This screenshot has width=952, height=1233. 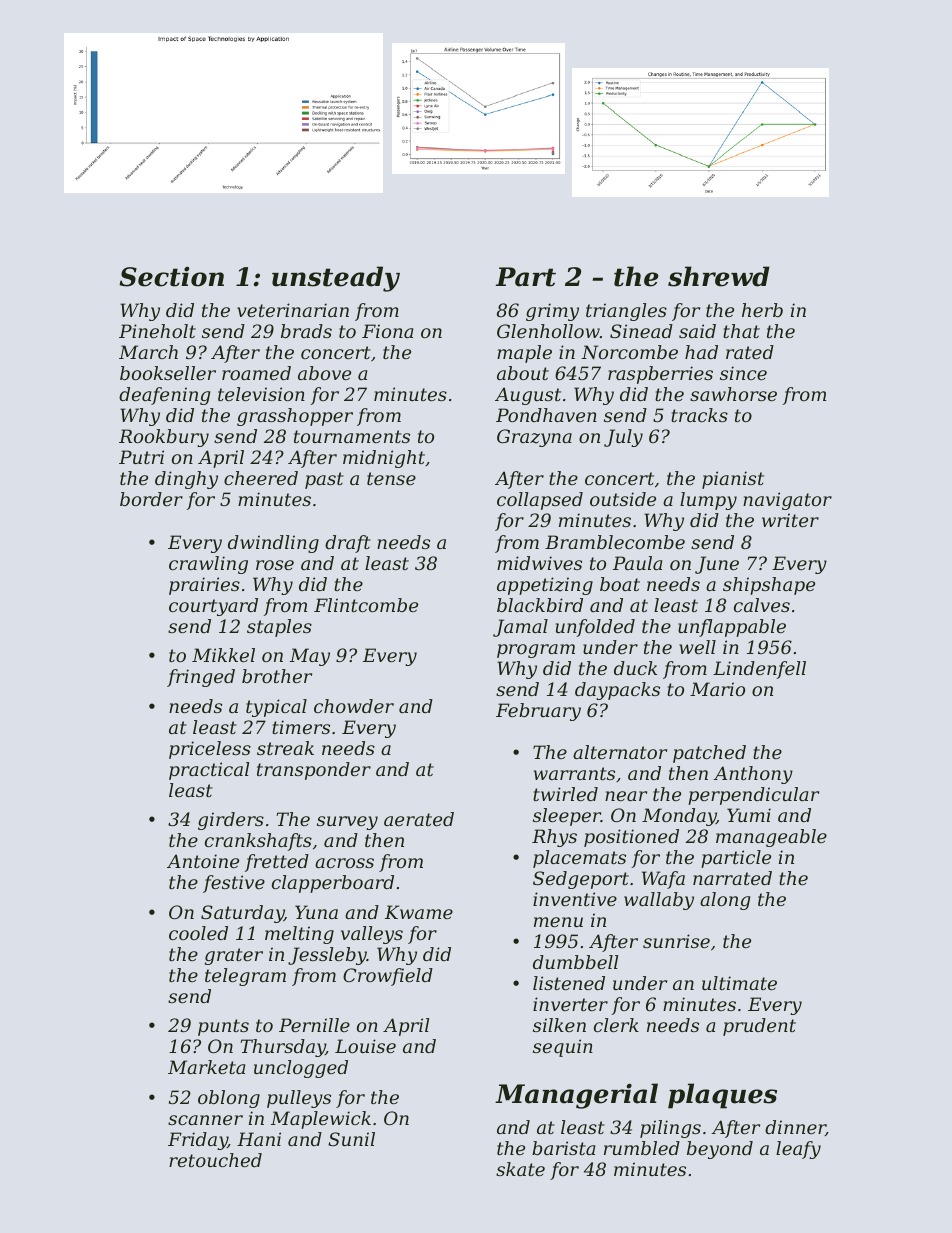 I want to click on Antoine, so click(x=203, y=861).
